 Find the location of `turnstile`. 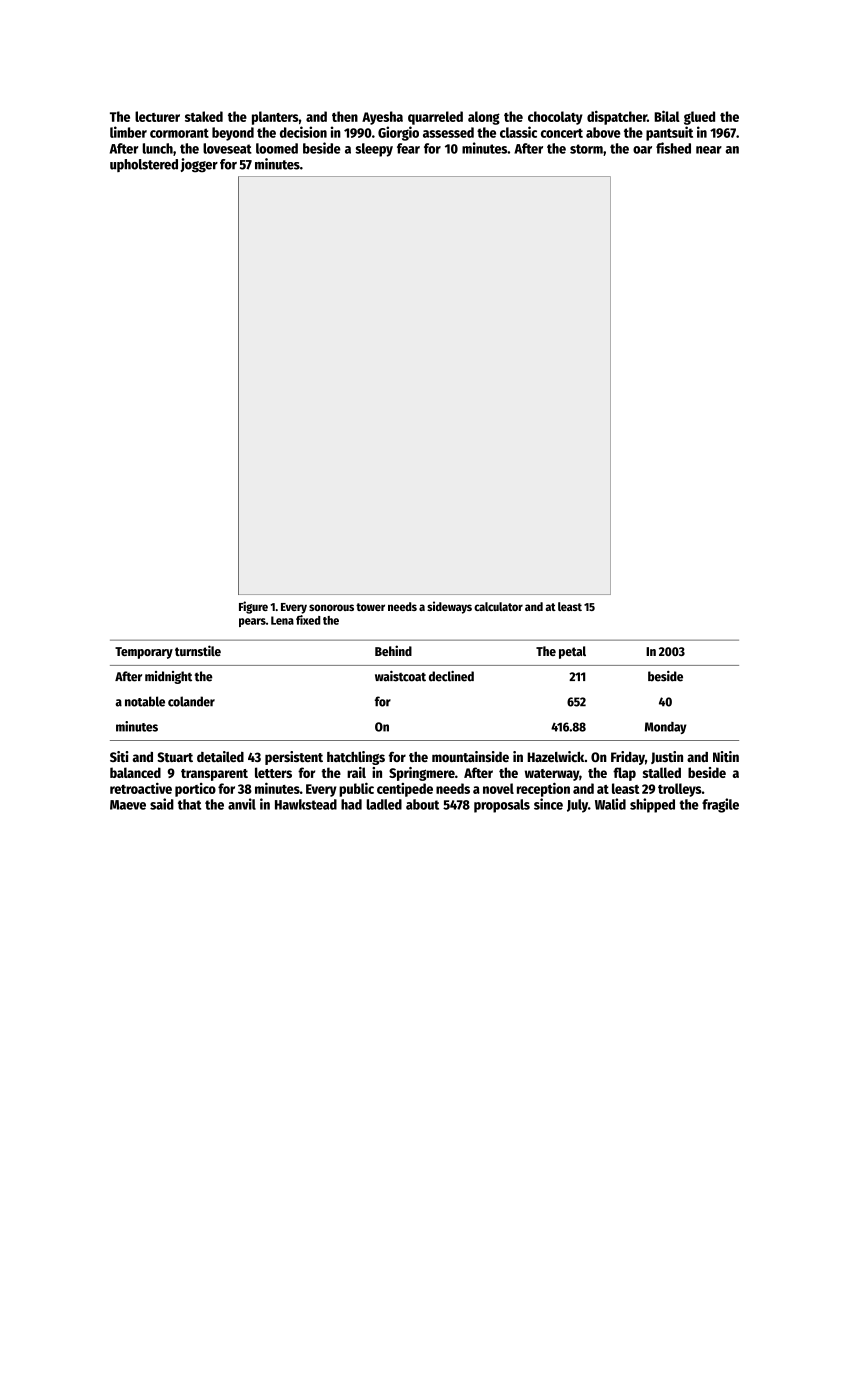

turnstile is located at coordinates (198, 650).
